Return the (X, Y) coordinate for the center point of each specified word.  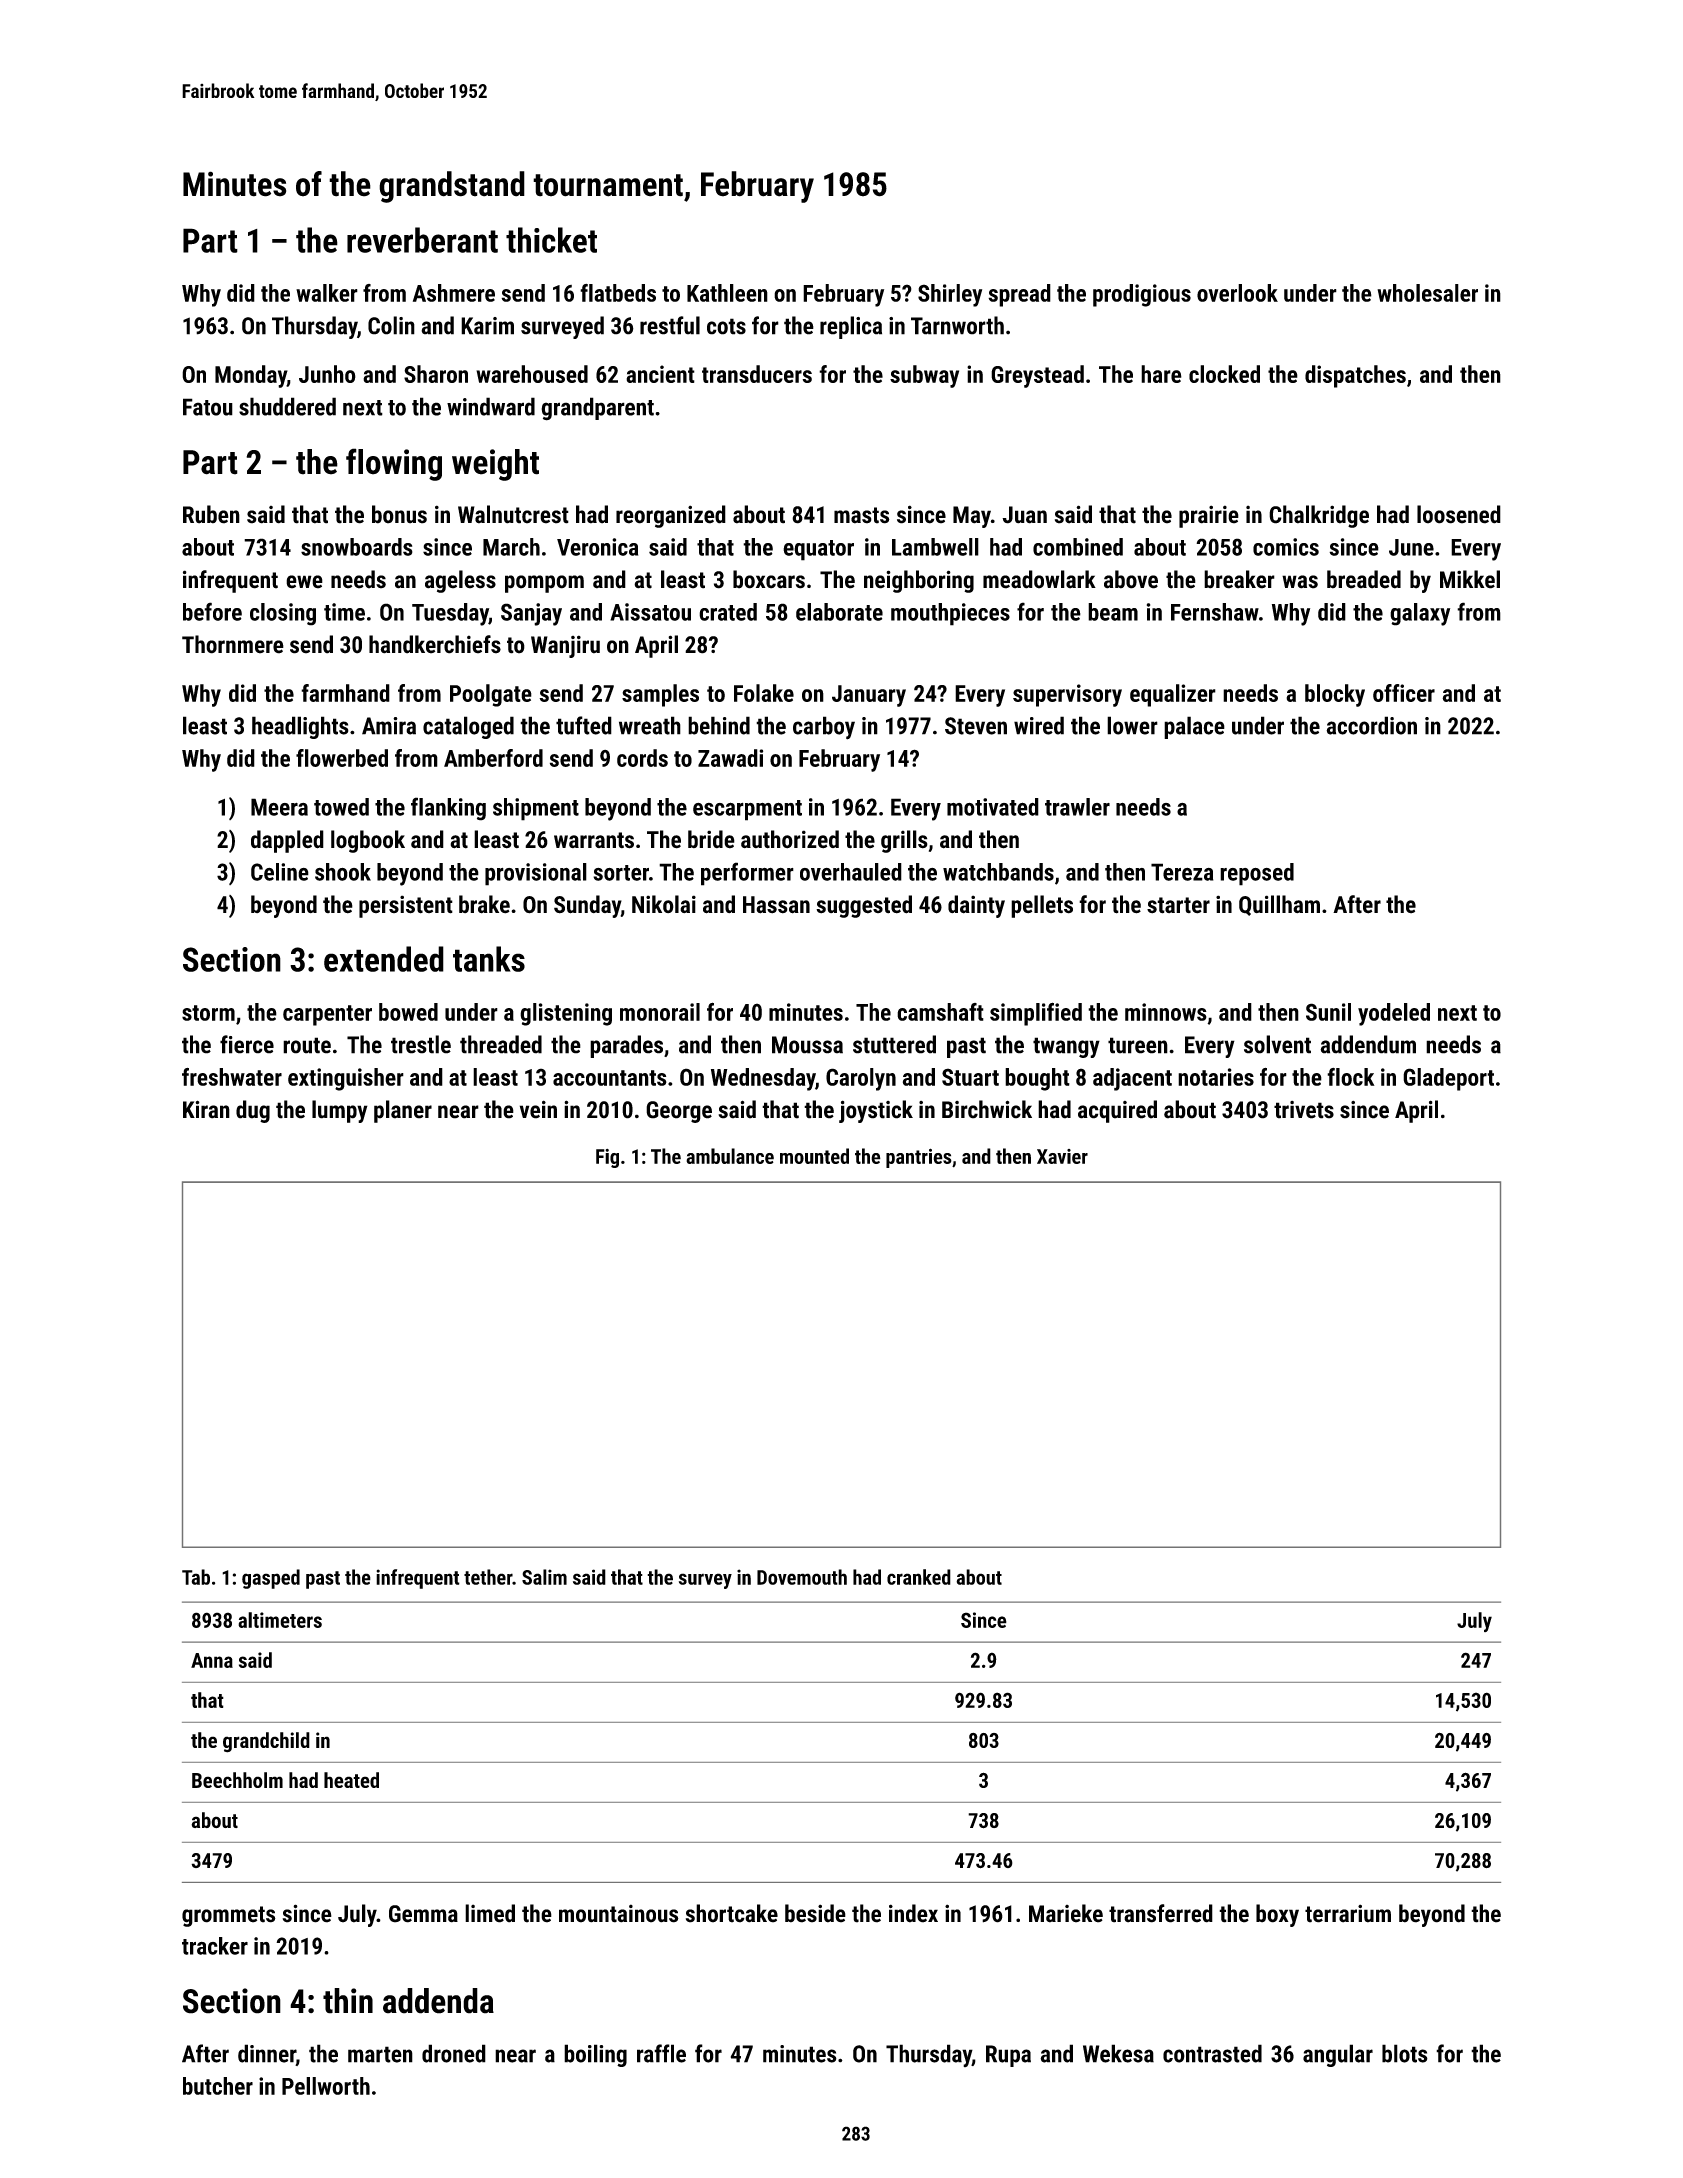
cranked (919, 1577)
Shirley (950, 295)
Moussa (807, 1045)
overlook (1237, 293)
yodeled (1394, 1014)
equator (818, 550)
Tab (196, 1577)
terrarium (1348, 1913)
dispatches (1355, 376)
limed (490, 1913)
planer (403, 1111)
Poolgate (491, 695)
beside (815, 1913)
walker (327, 293)
